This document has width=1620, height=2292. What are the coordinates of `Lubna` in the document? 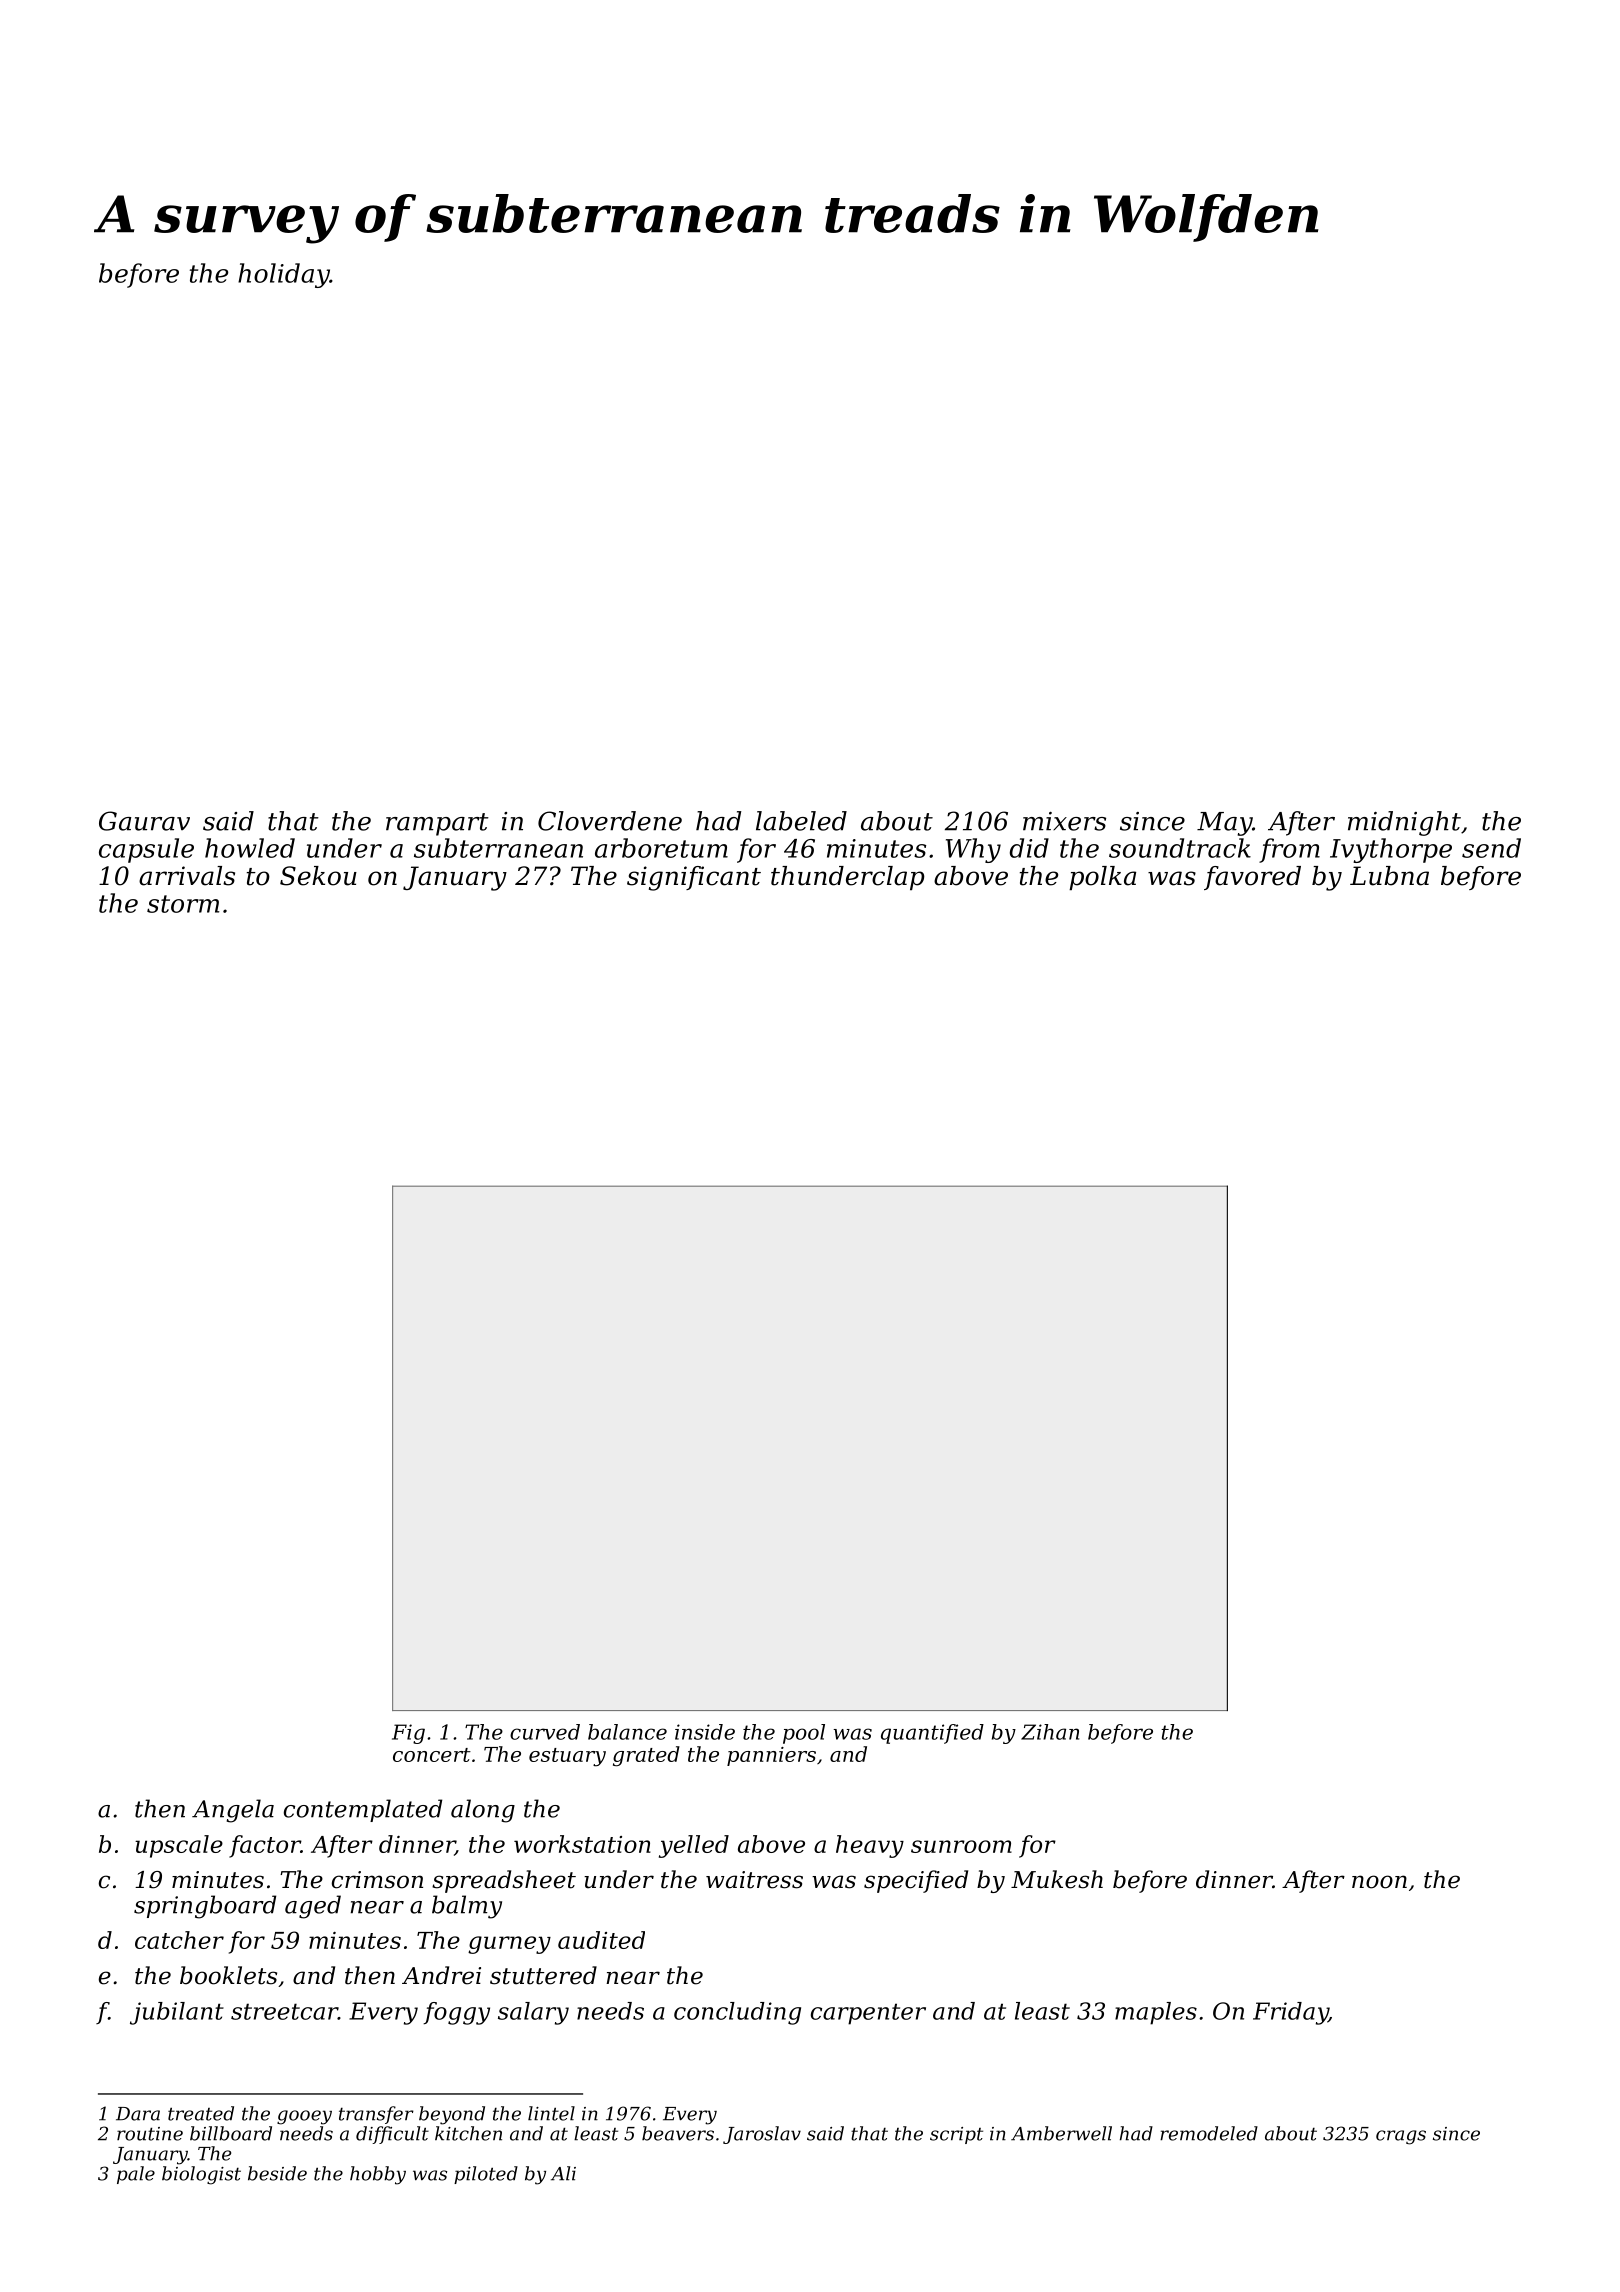 It's located at (1389, 876).
